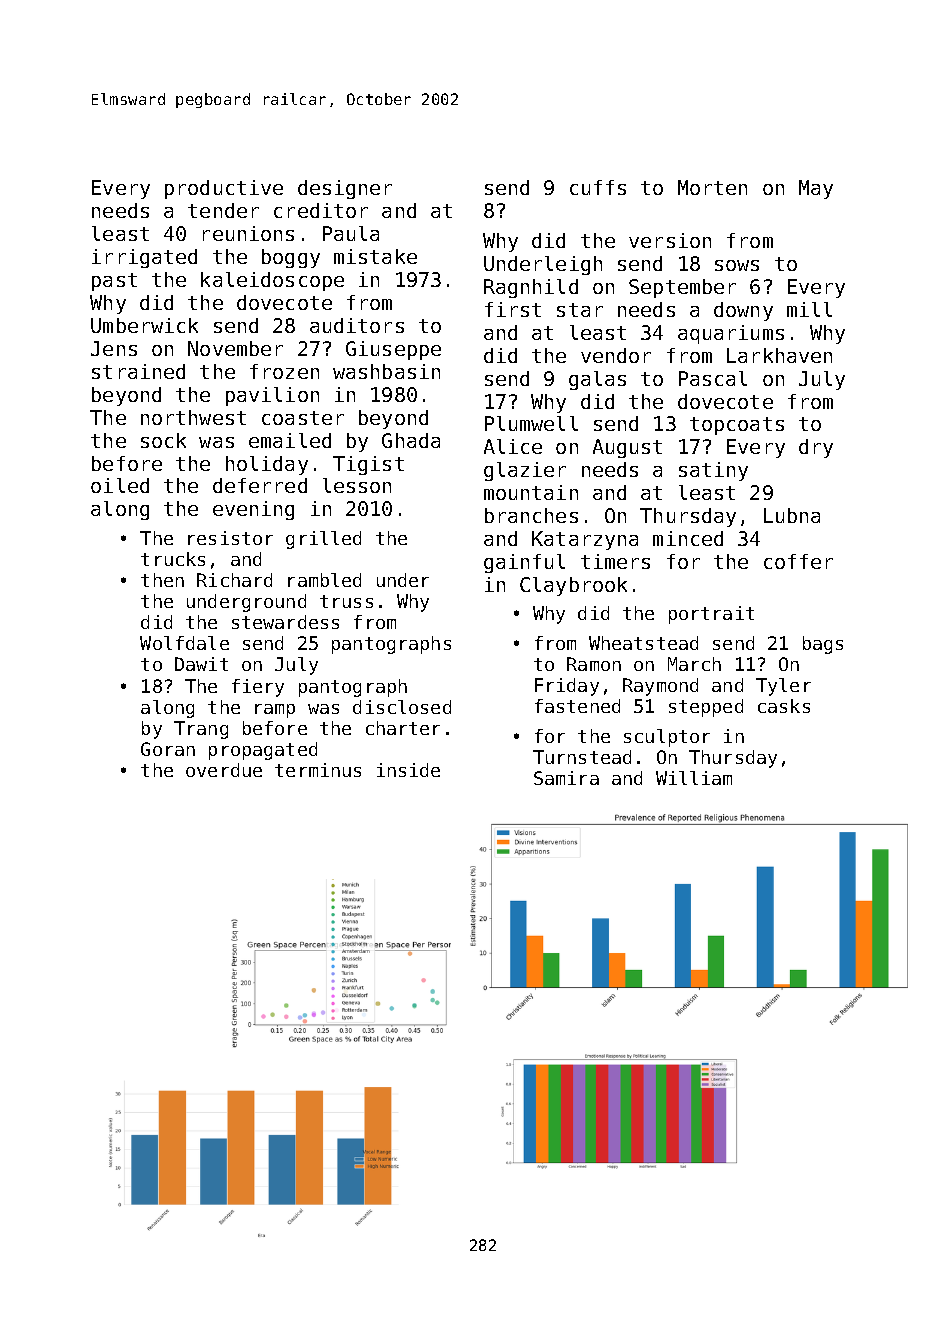 The image size is (939, 1332). What do you see at coordinates (737, 426) in the screenshot?
I see `topcoats` at bounding box center [737, 426].
